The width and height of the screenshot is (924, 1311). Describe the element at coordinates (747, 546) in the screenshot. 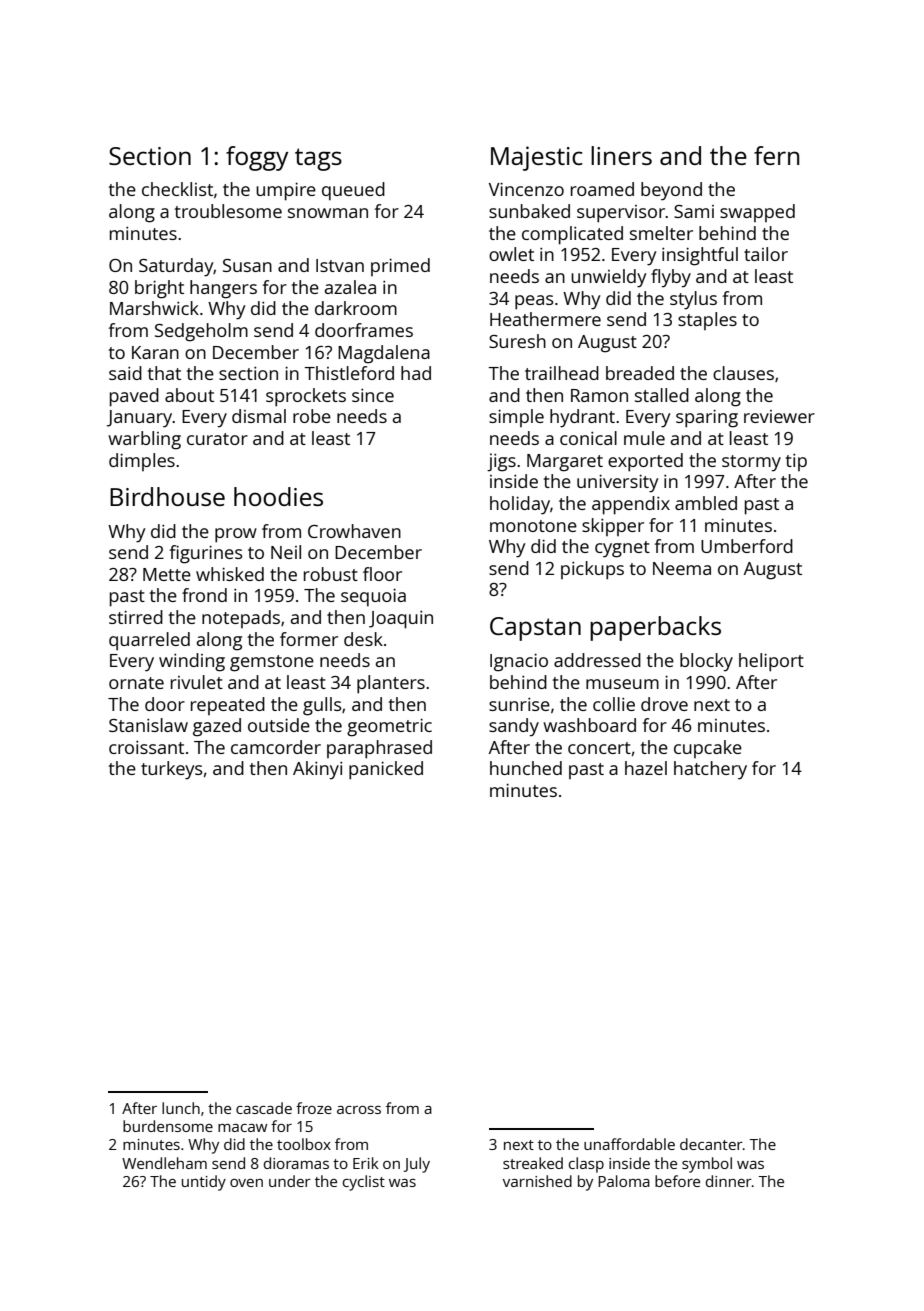

I see `Umberford` at that location.
